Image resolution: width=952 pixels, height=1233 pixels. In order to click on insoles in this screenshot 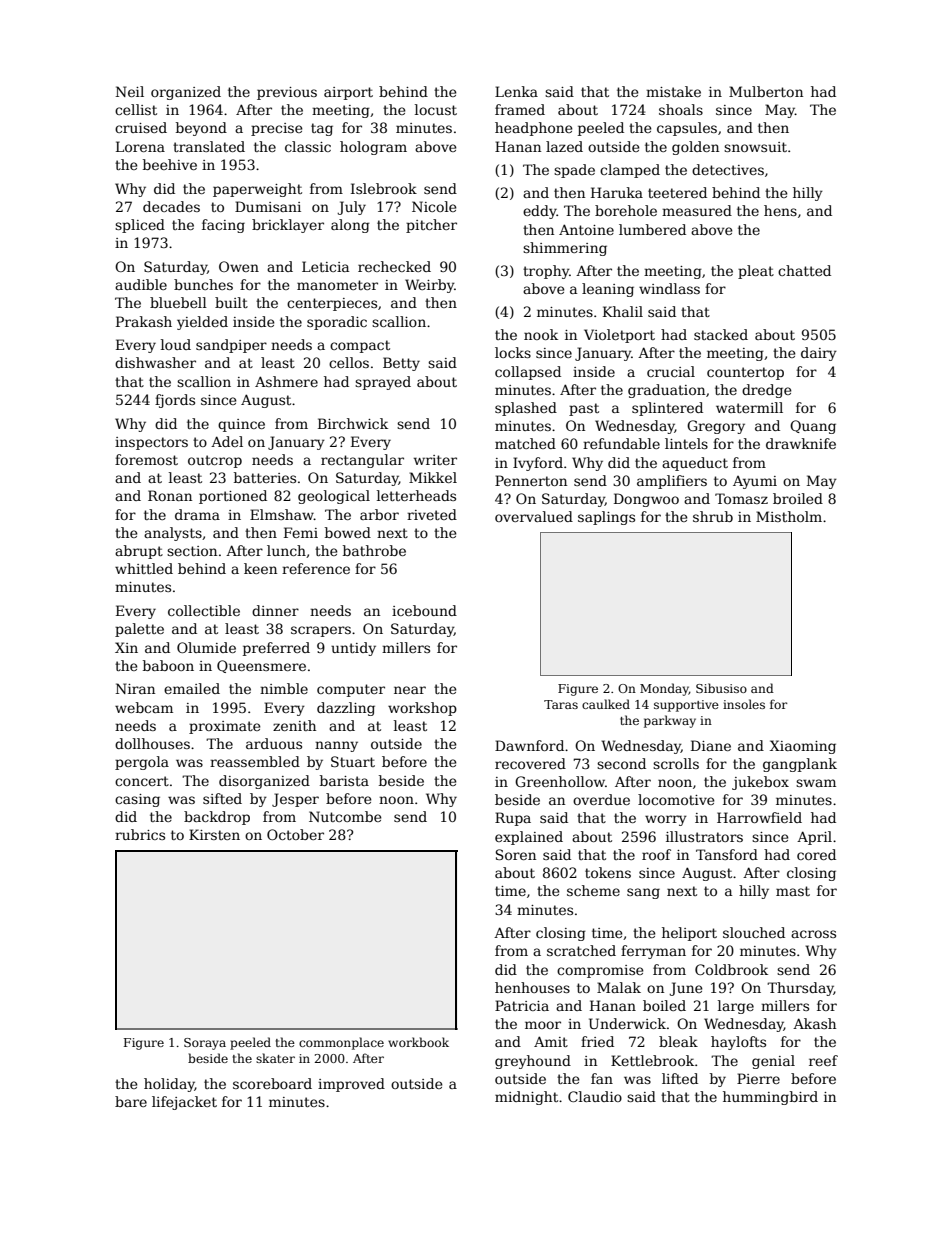, I will do `click(744, 704)`.
